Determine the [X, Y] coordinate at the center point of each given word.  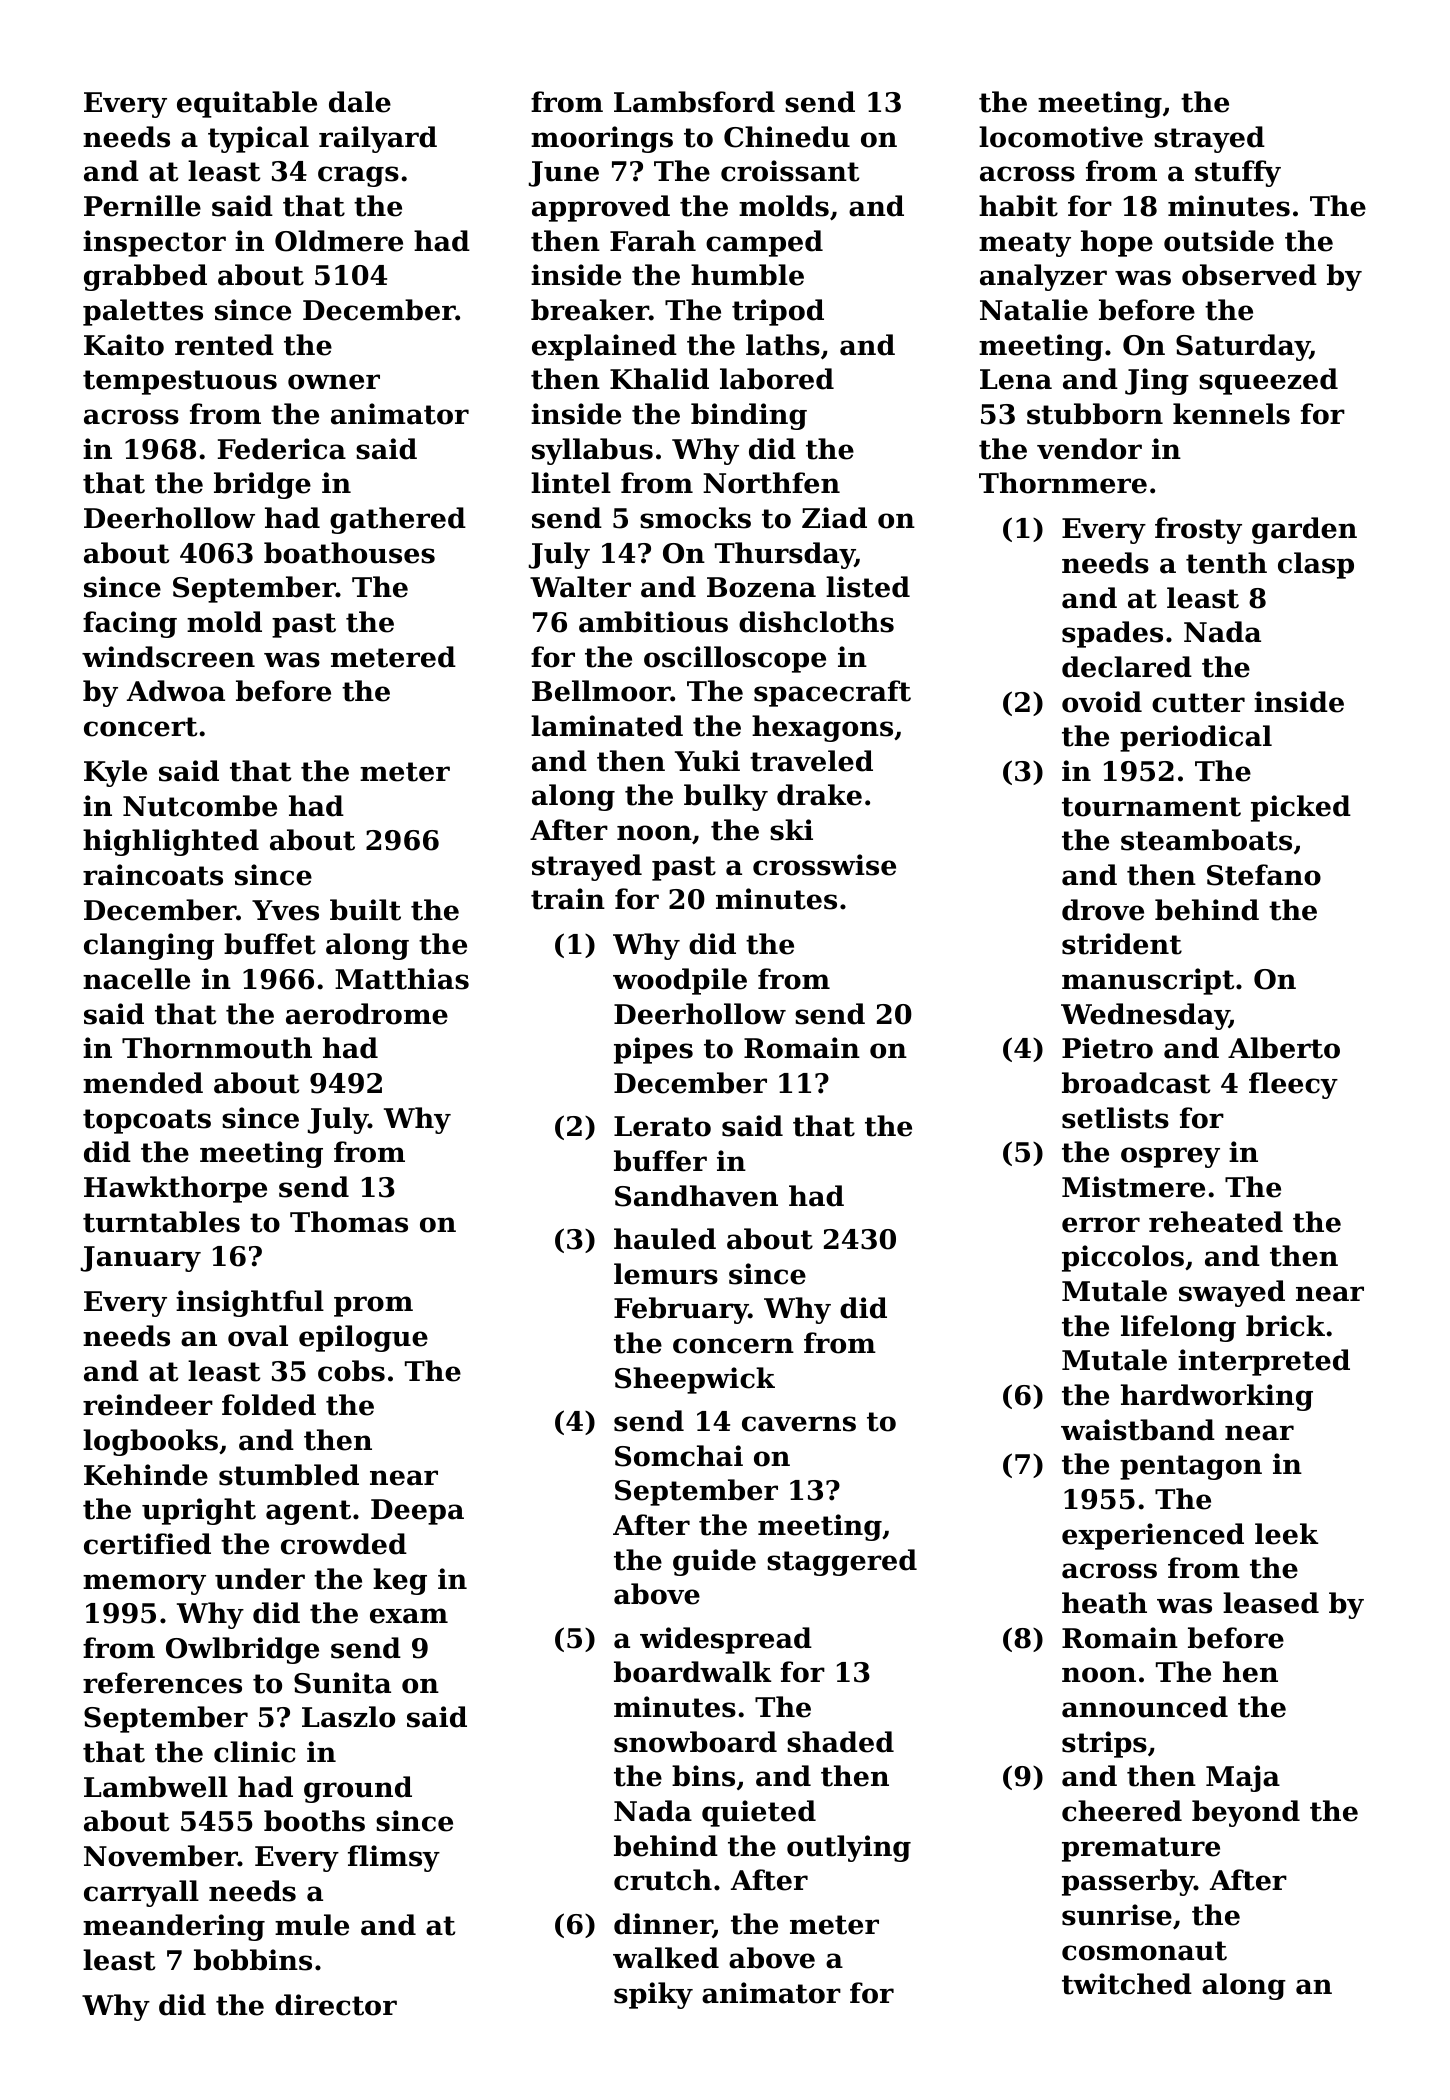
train [568, 899]
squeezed [1268, 381]
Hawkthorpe [175, 1189]
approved [601, 208]
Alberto [1284, 1048]
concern [733, 1346]
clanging [149, 946]
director [336, 2005]
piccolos [1123, 1258]
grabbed [145, 277]
